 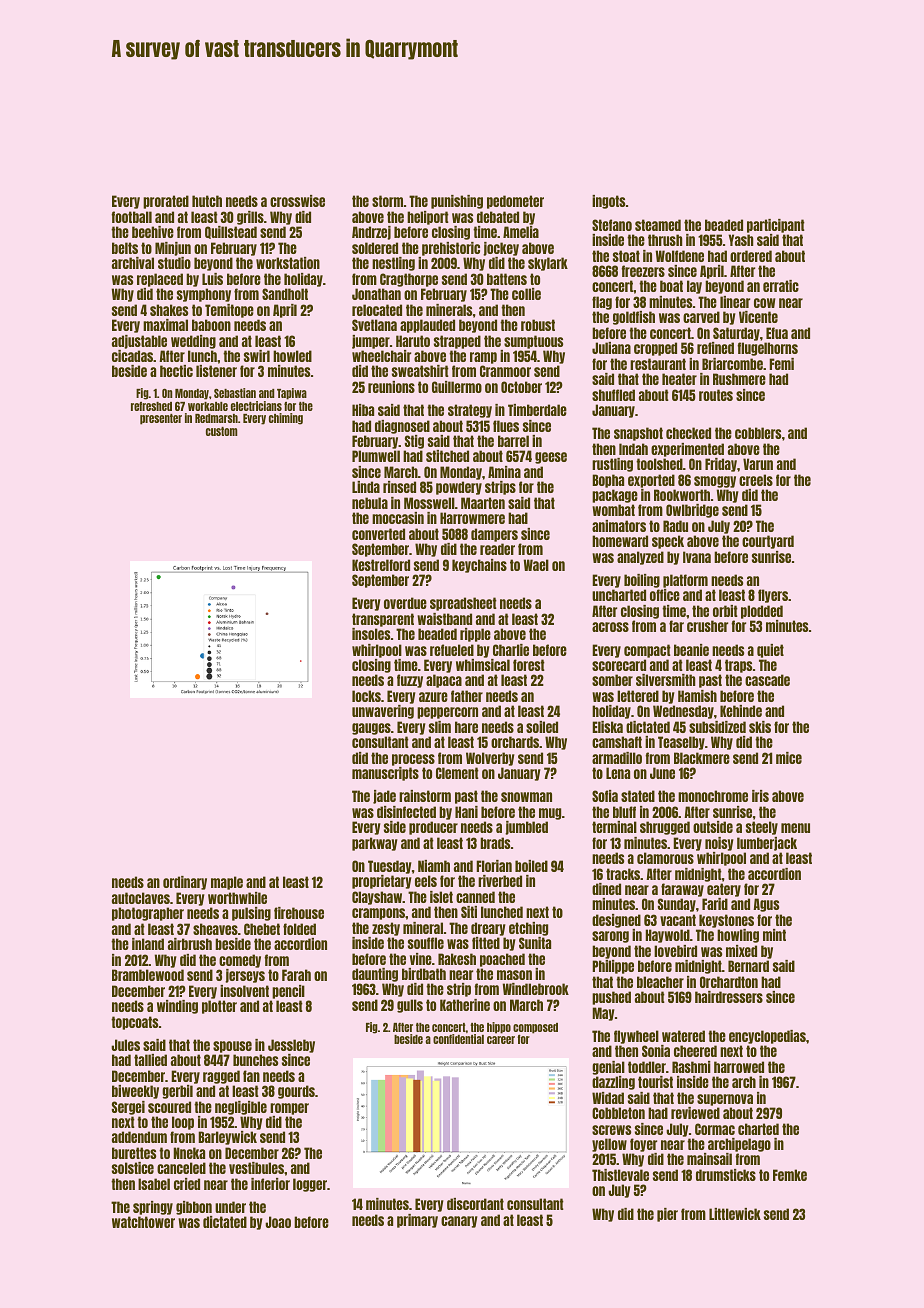 What do you see at coordinates (608, 202) in the document?
I see `ingots` at bounding box center [608, 202].
